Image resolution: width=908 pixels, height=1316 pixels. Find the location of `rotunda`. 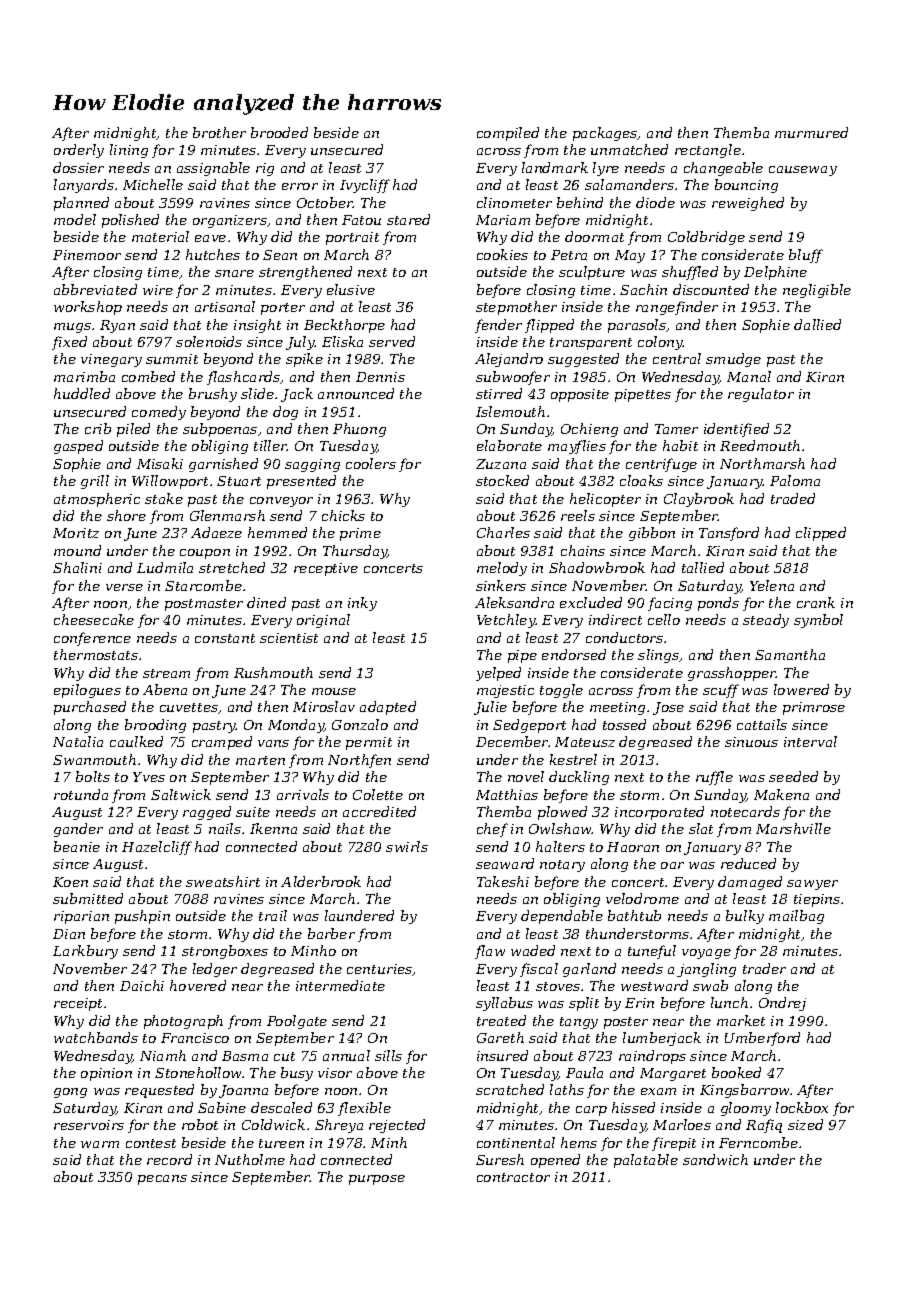

rotunda is located at coordinates (81, 794).
